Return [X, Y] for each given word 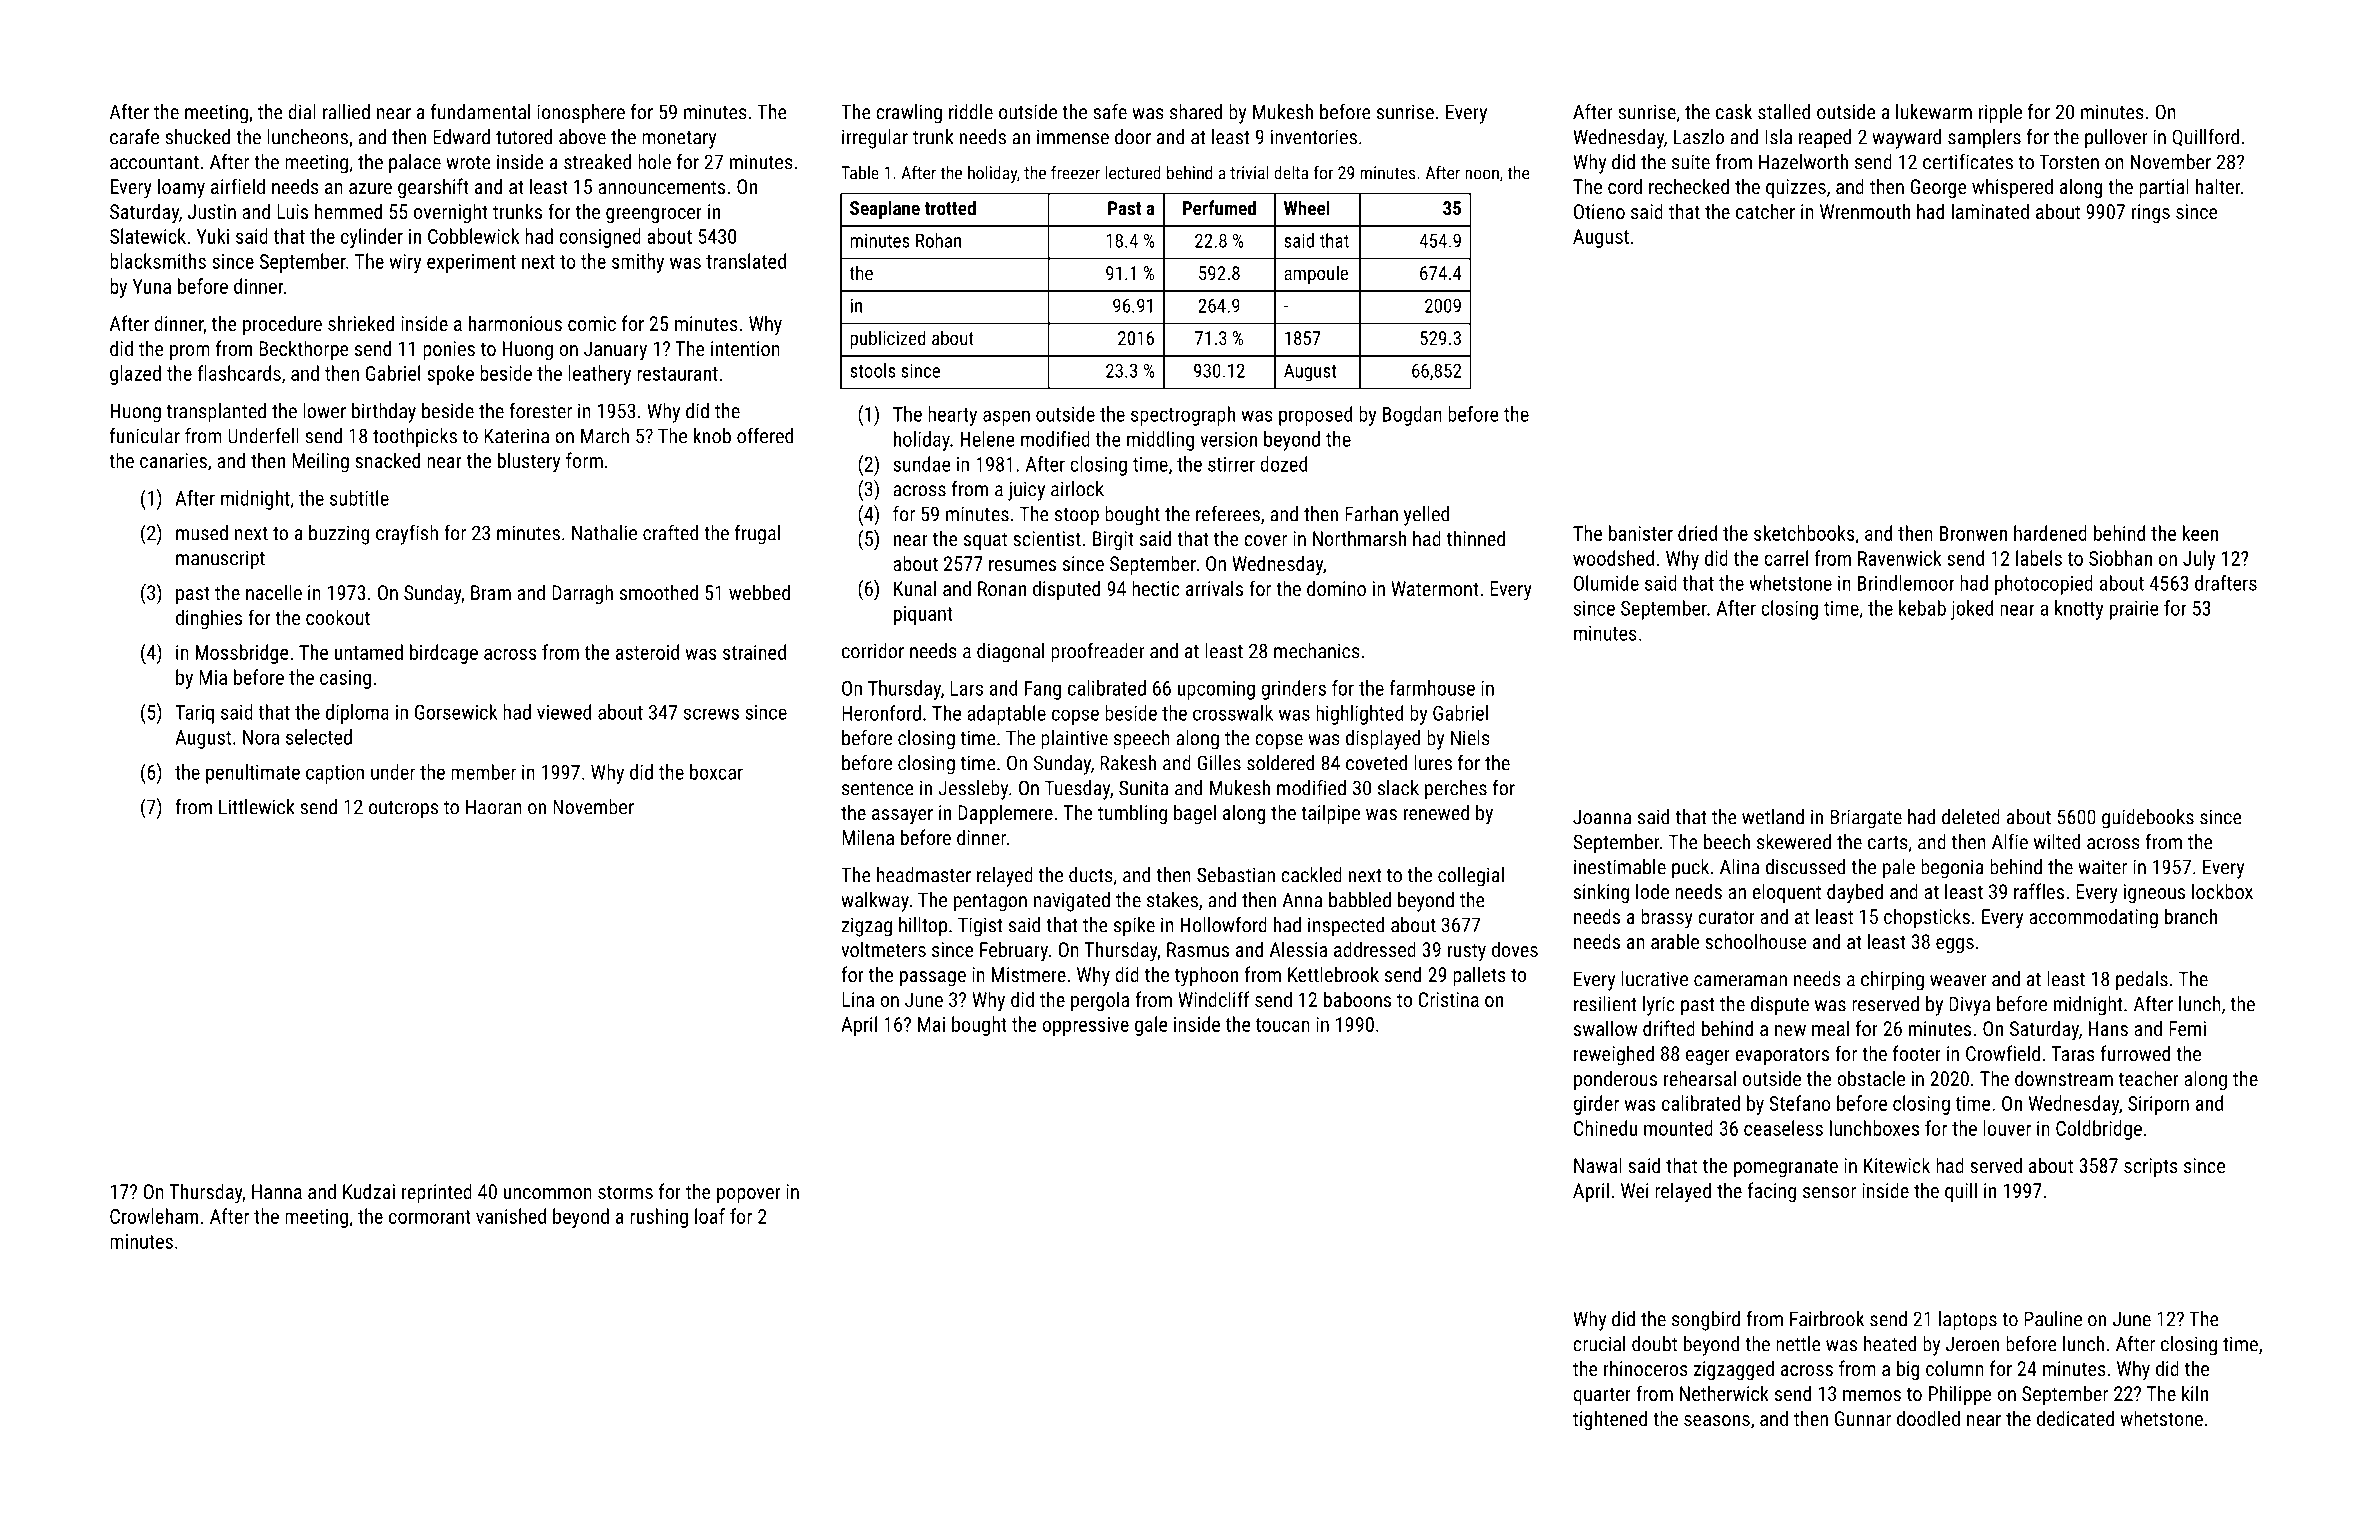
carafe [134, 136]
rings [2151, 213]
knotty [2079, 610]
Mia [213, 677]
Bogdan [1412, 416]
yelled [1426, 516]
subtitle [359, 498]
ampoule [1316, 274]
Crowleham [154, 1216]
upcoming [1216, 690]
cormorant [430, 1217]
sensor [1829, 1192]
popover [749, 1195]
